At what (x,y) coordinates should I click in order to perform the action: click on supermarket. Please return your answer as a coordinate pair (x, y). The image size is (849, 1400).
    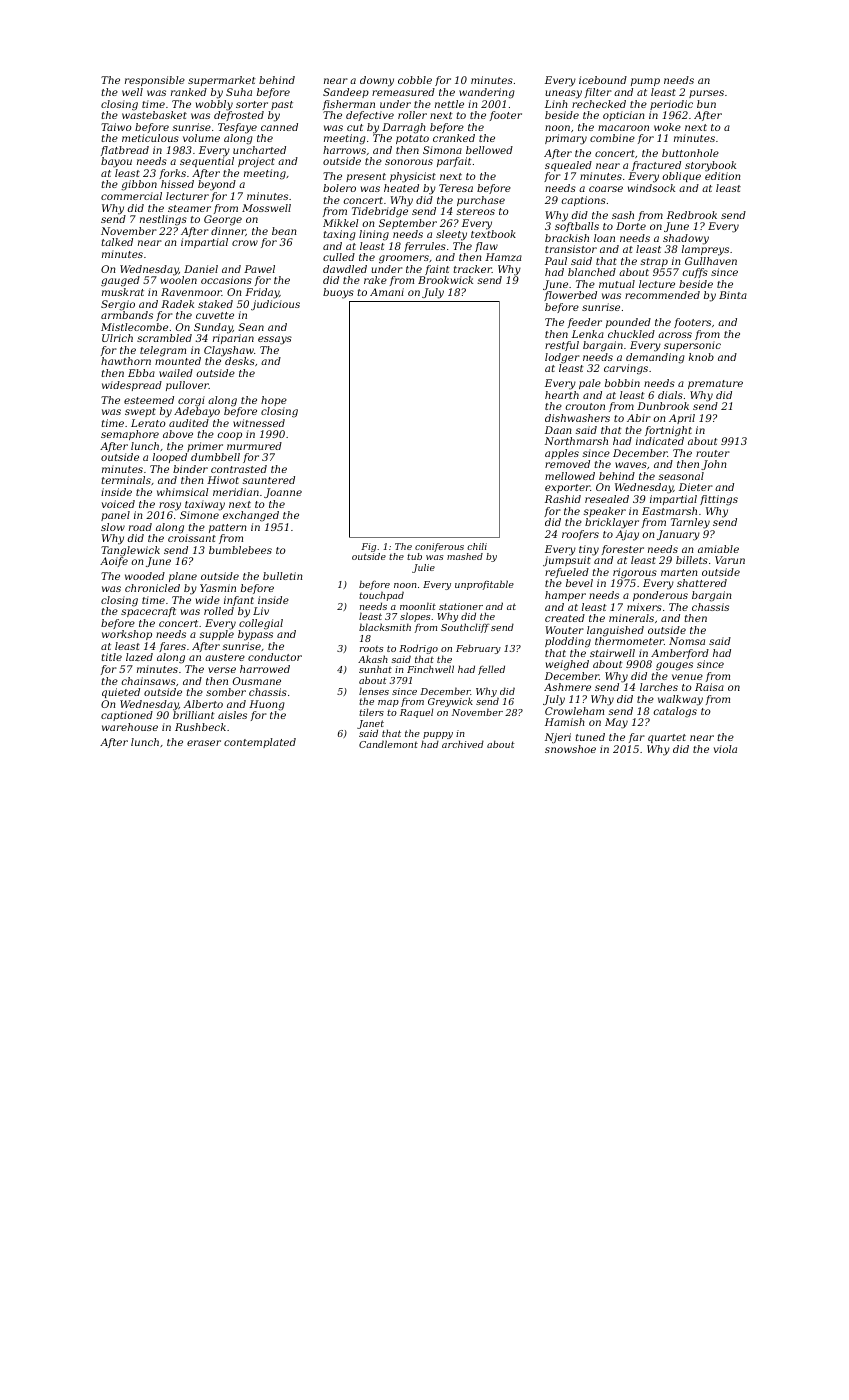
    Looking at the image, I should click on (222, 81).
